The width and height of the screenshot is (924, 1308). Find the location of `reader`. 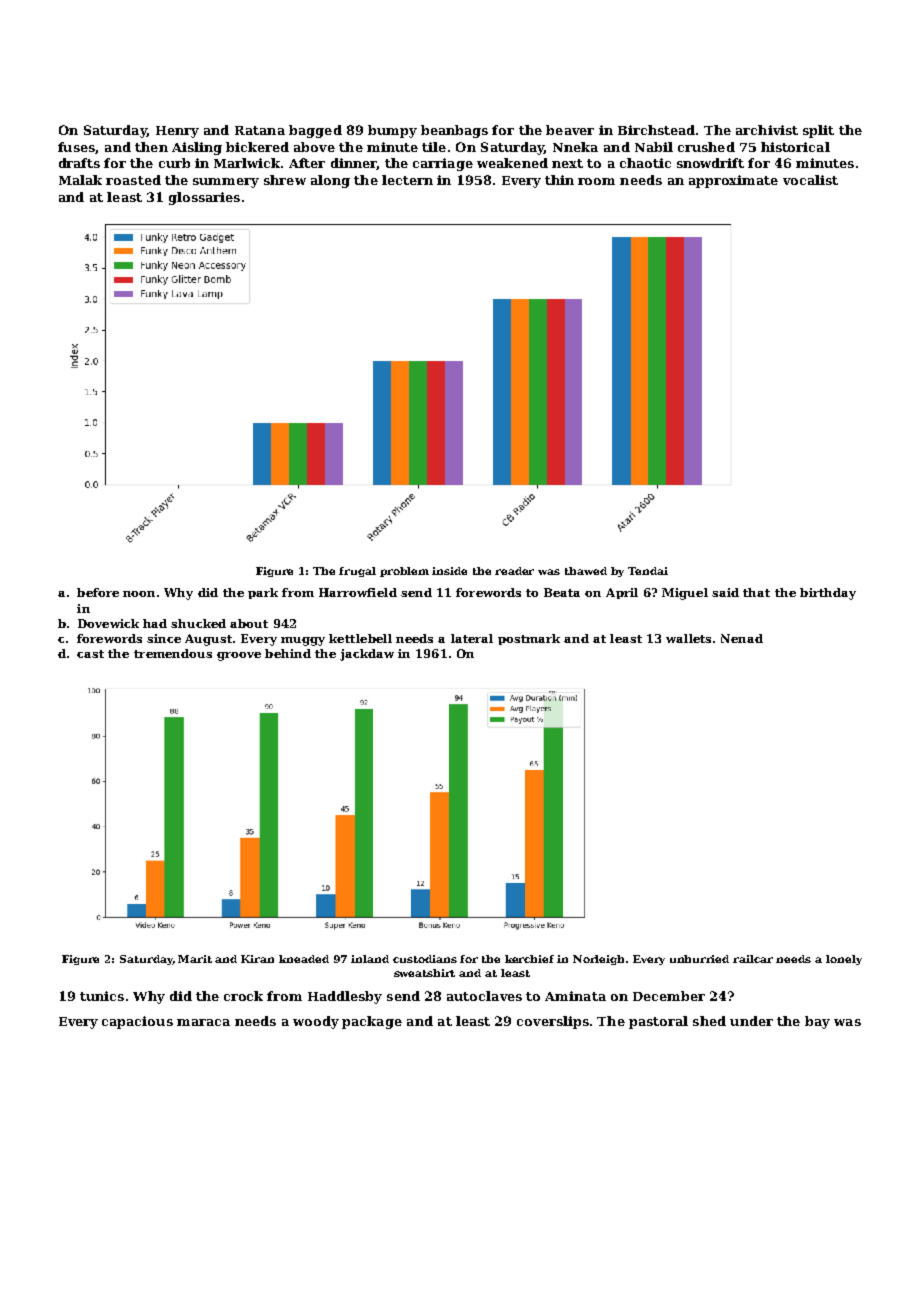

reader is located at coordinates (514, 571).
